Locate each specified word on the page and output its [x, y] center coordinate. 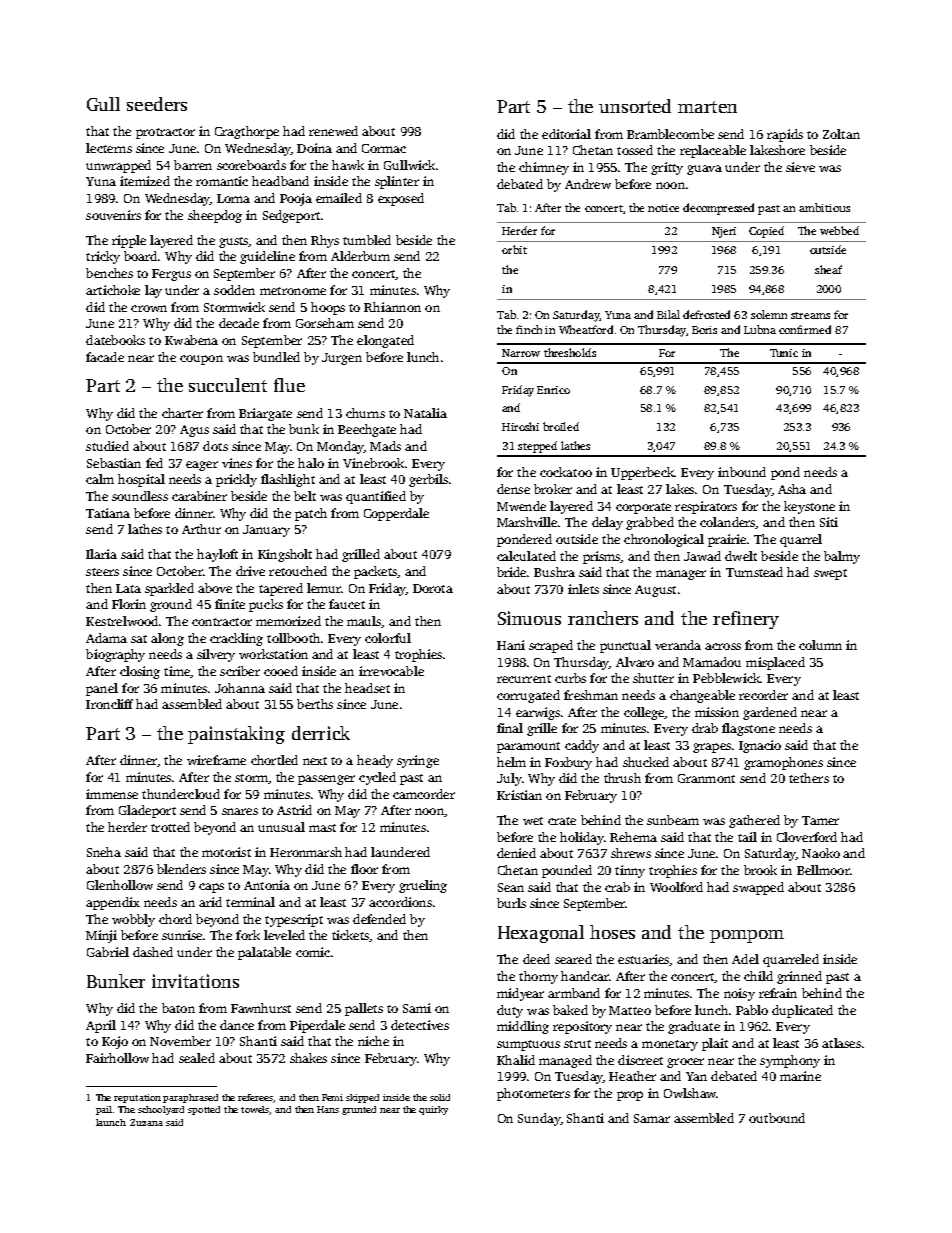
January [266, 531]
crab [617, 887]
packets [375, 572]
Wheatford [586, 329]
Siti [829, 522]
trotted [170, 827]
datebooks [115, 340]
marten [707, 107]
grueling [423, 886]
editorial [566, 134]
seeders [157, 104]
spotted [204, 1110]
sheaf [828, 269]
